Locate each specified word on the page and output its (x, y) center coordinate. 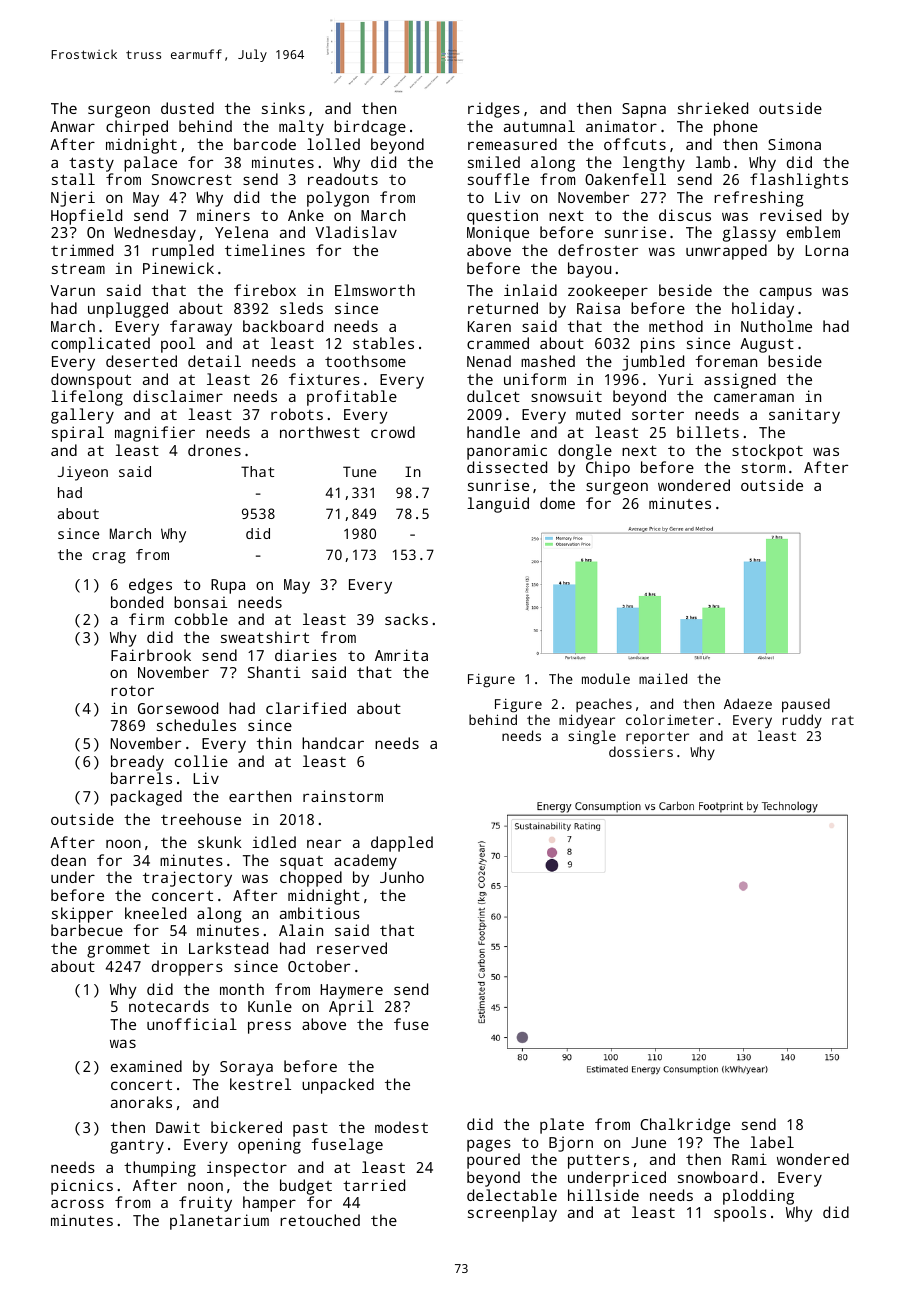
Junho (402, 877)
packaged (146, 798)
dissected (507, 467)
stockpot (767, 452)
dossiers (641, 751)
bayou (589, 270)
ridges (494, 110)
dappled (402, 844)
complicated (100, 345)
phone (736, 128)
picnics (82, 1187)
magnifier (155, 434)
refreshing (759, 199)
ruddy (802, 721)
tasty (91, 164)
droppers (187, 968)
